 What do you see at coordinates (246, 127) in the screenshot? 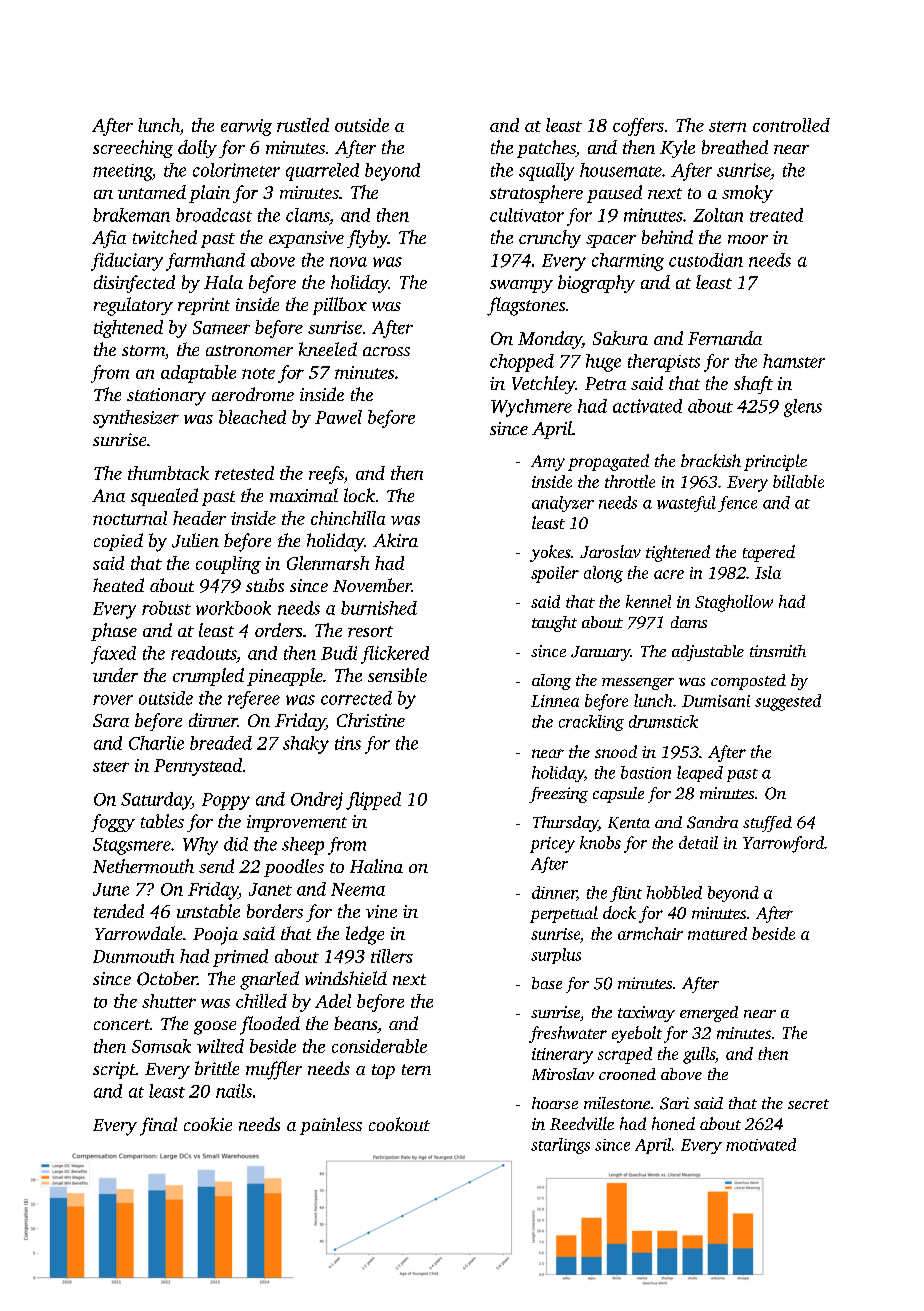
I see `earwig` at bounding box center [246, 127].
